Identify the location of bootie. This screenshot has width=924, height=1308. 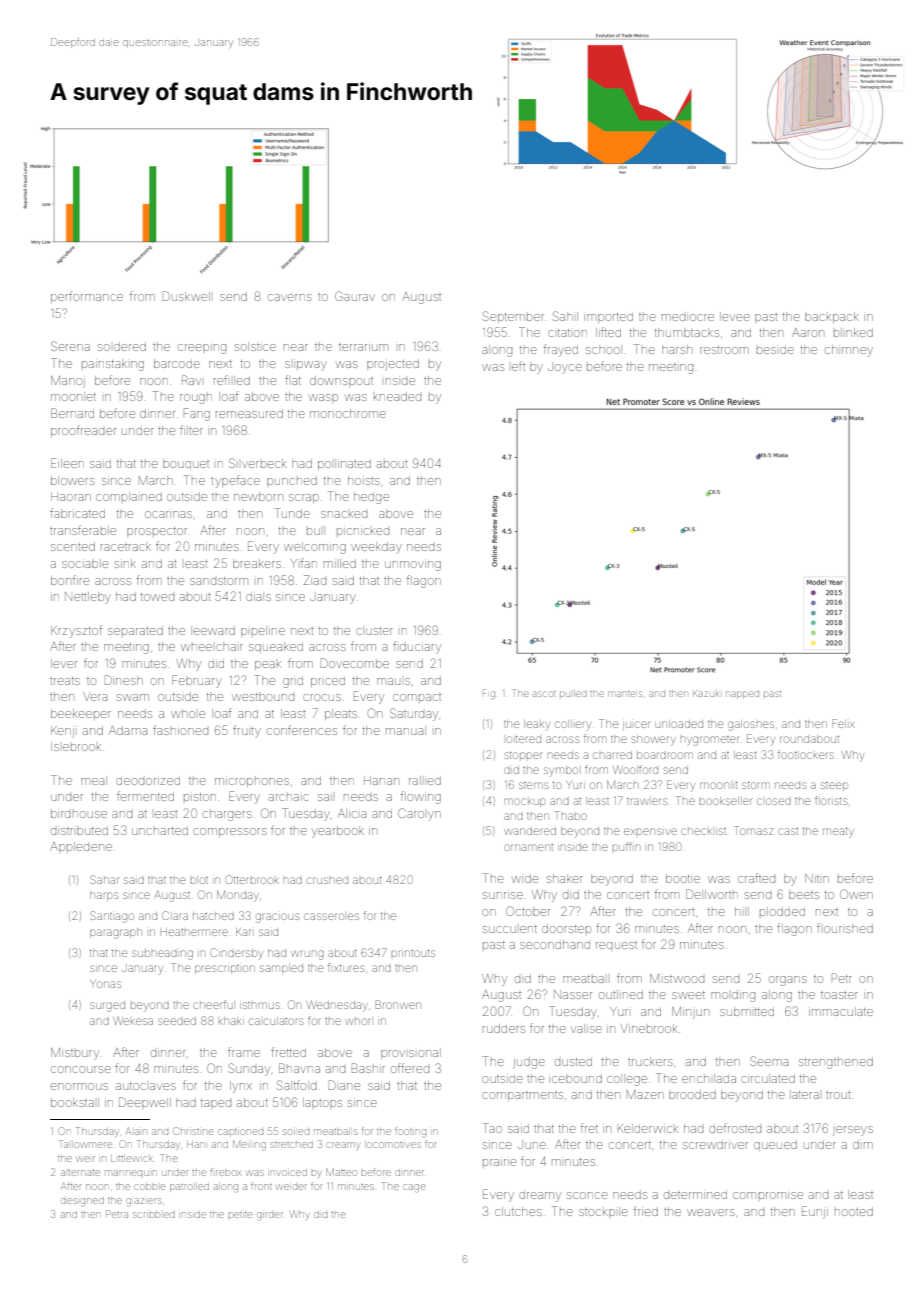
(683, 878).
